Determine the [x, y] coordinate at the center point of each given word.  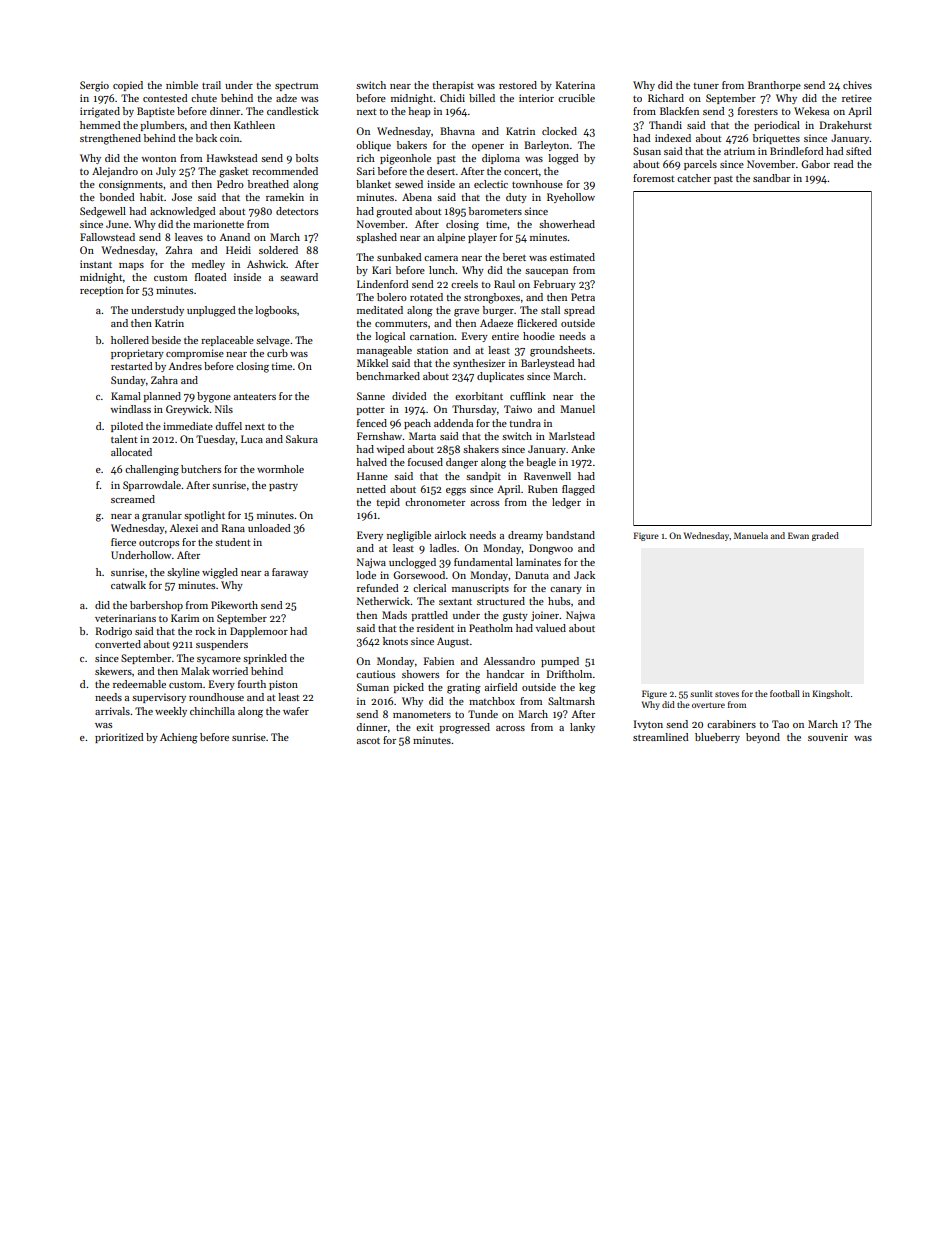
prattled [429, 616]
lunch [442, 270]
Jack [584, 575]
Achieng [179, 738]
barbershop [156, 606]
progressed [464, 728]
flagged [578, 490]
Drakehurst [846, 125]
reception [101, 291]
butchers [201, 469]
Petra [583, 297]
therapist [453, 86]
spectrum [296, 87]
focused [425, 462]
